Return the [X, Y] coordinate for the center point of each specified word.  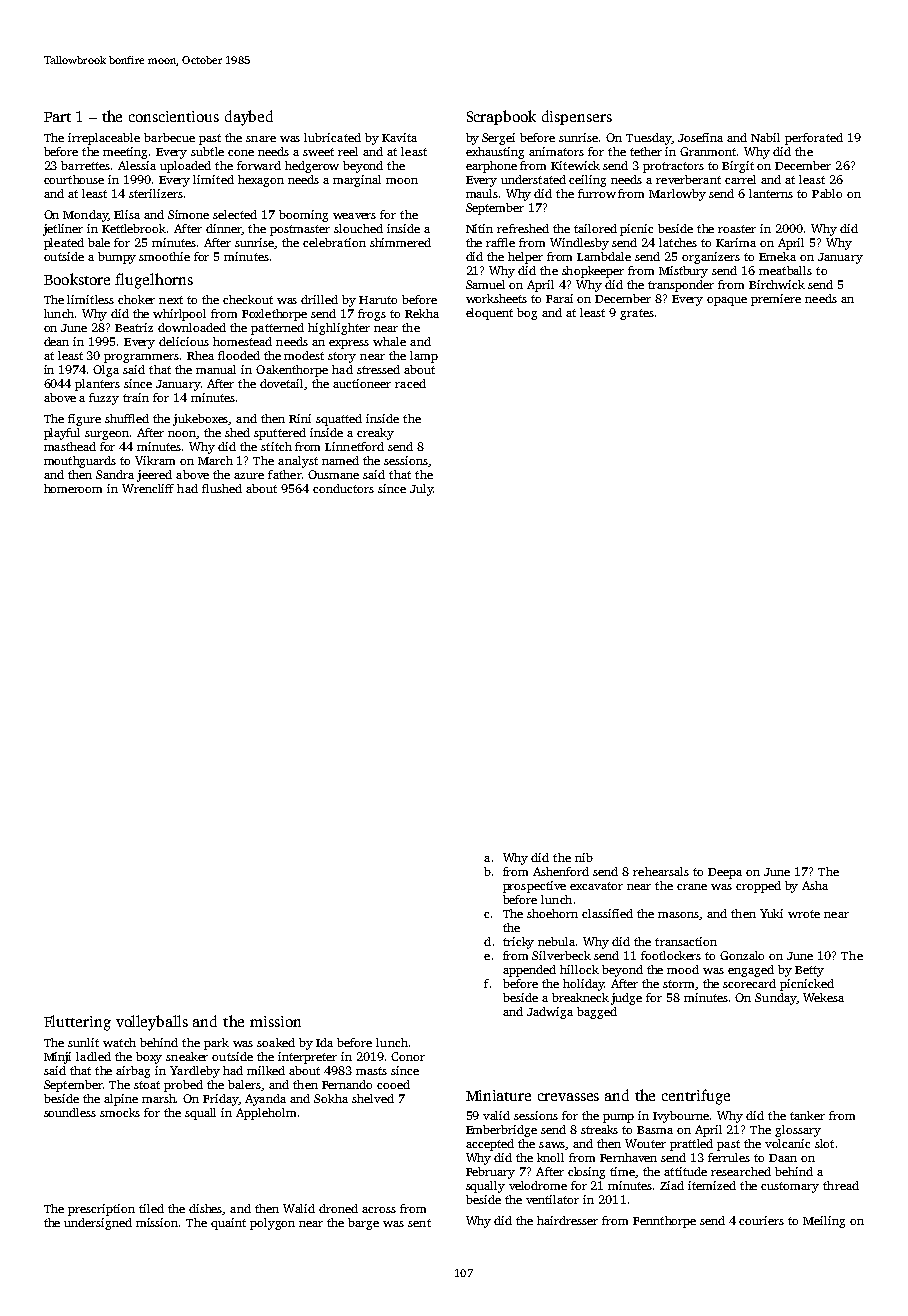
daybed [249, 118]
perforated [814, 139]
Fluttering [77, 1023]
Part [57, 117]
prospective [534, 887]
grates [637, 314]
